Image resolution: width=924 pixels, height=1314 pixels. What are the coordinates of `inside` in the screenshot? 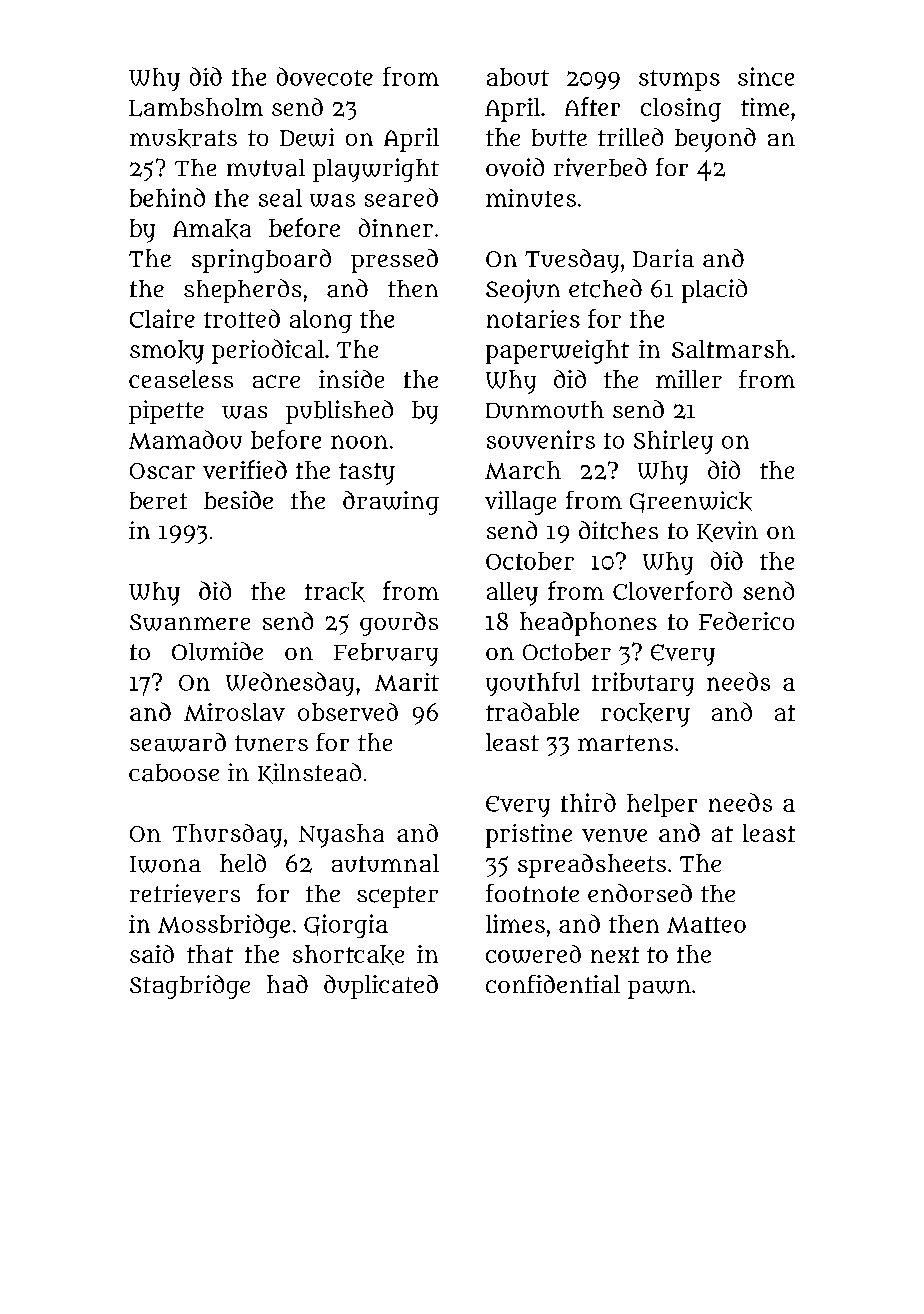 It's located at (351, 379).
